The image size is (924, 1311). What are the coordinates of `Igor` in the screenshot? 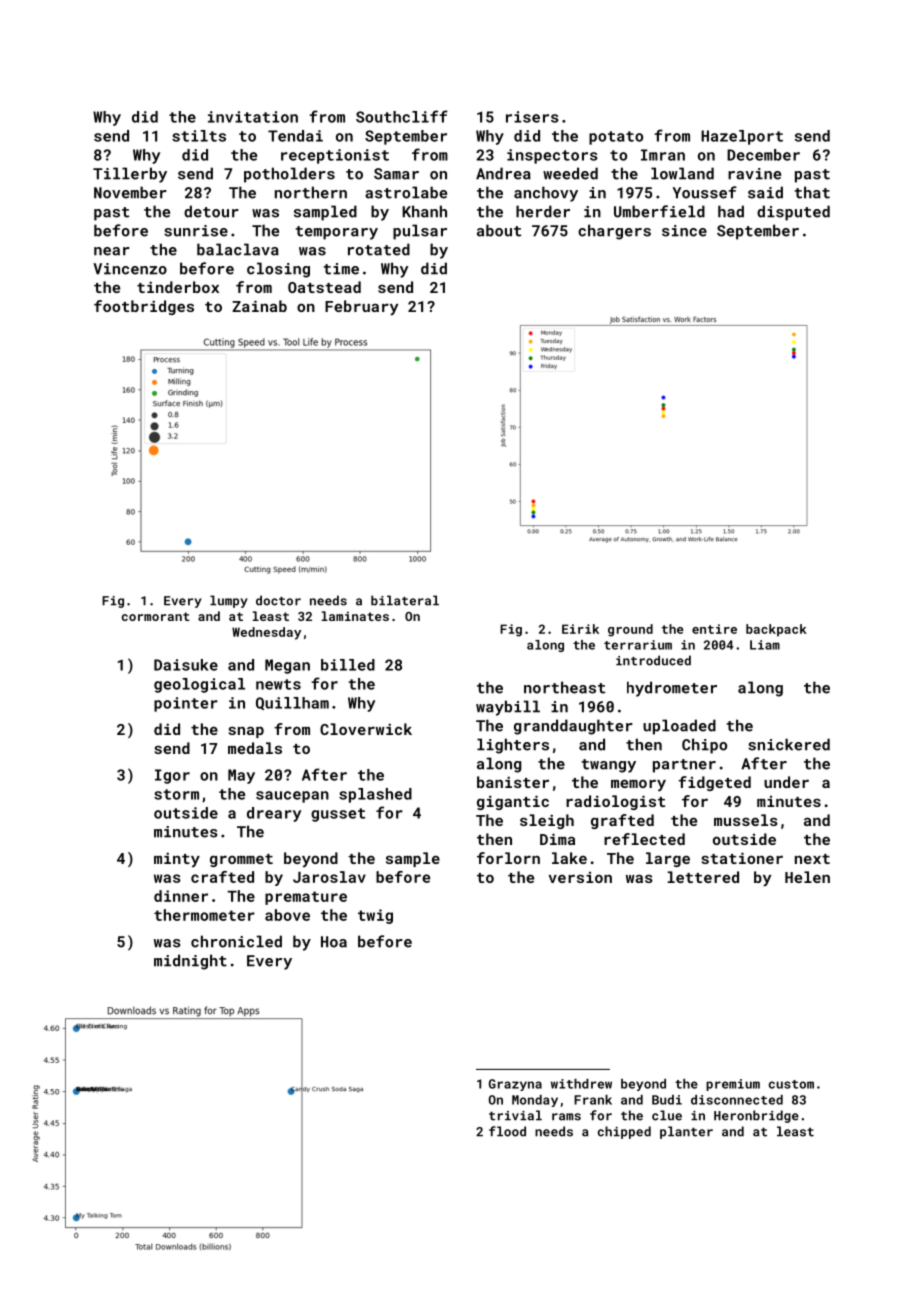 It's located at (172, 776).
